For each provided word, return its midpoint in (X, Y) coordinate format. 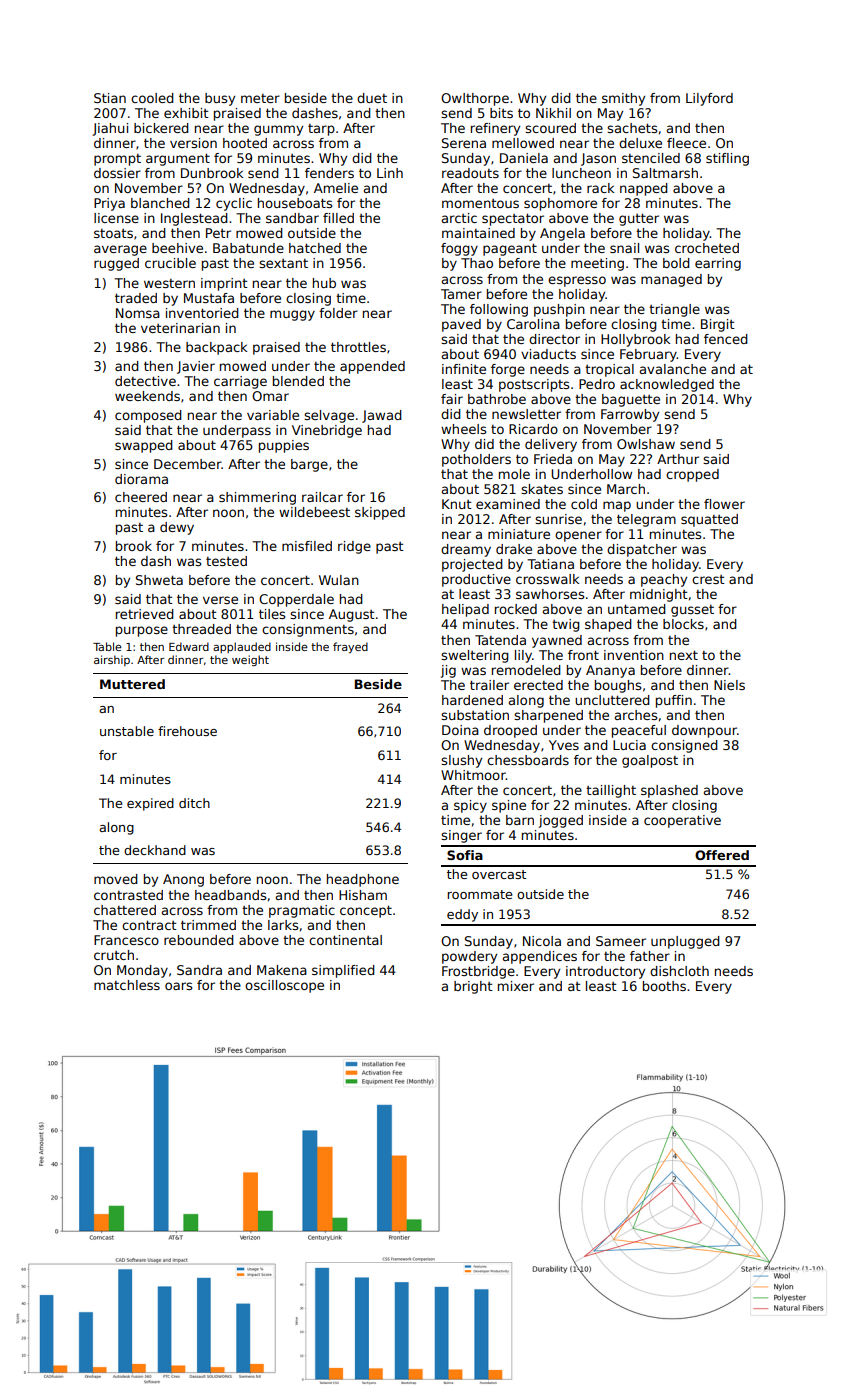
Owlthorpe (475, 99)
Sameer (621, 941)
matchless (127, 985)
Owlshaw (646, 444)
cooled (152, 98)
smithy (623, 99)
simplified (343, 971)
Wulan (339, 580)
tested (226, 561)
